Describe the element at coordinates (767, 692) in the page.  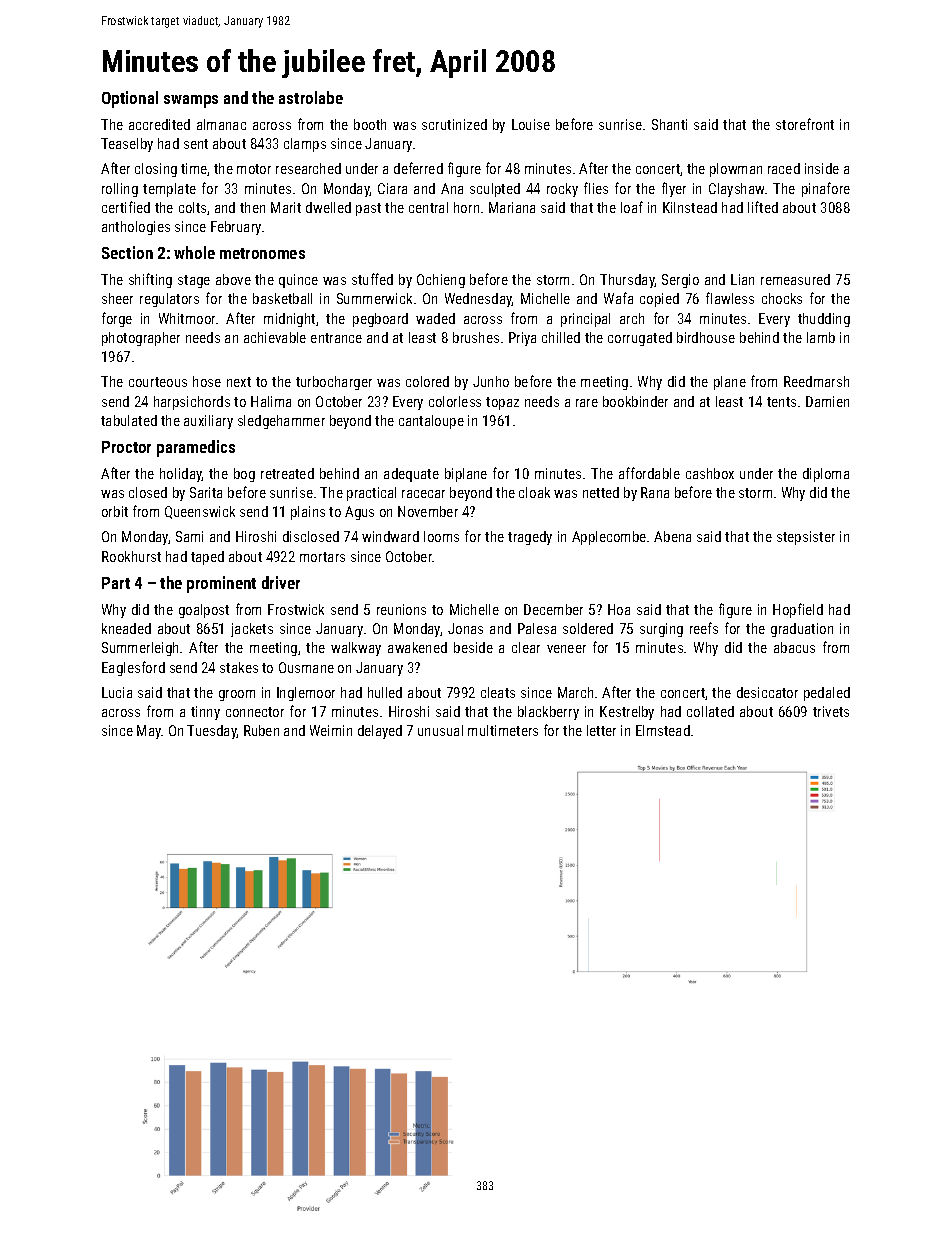
I see `desiccator` at that location.
